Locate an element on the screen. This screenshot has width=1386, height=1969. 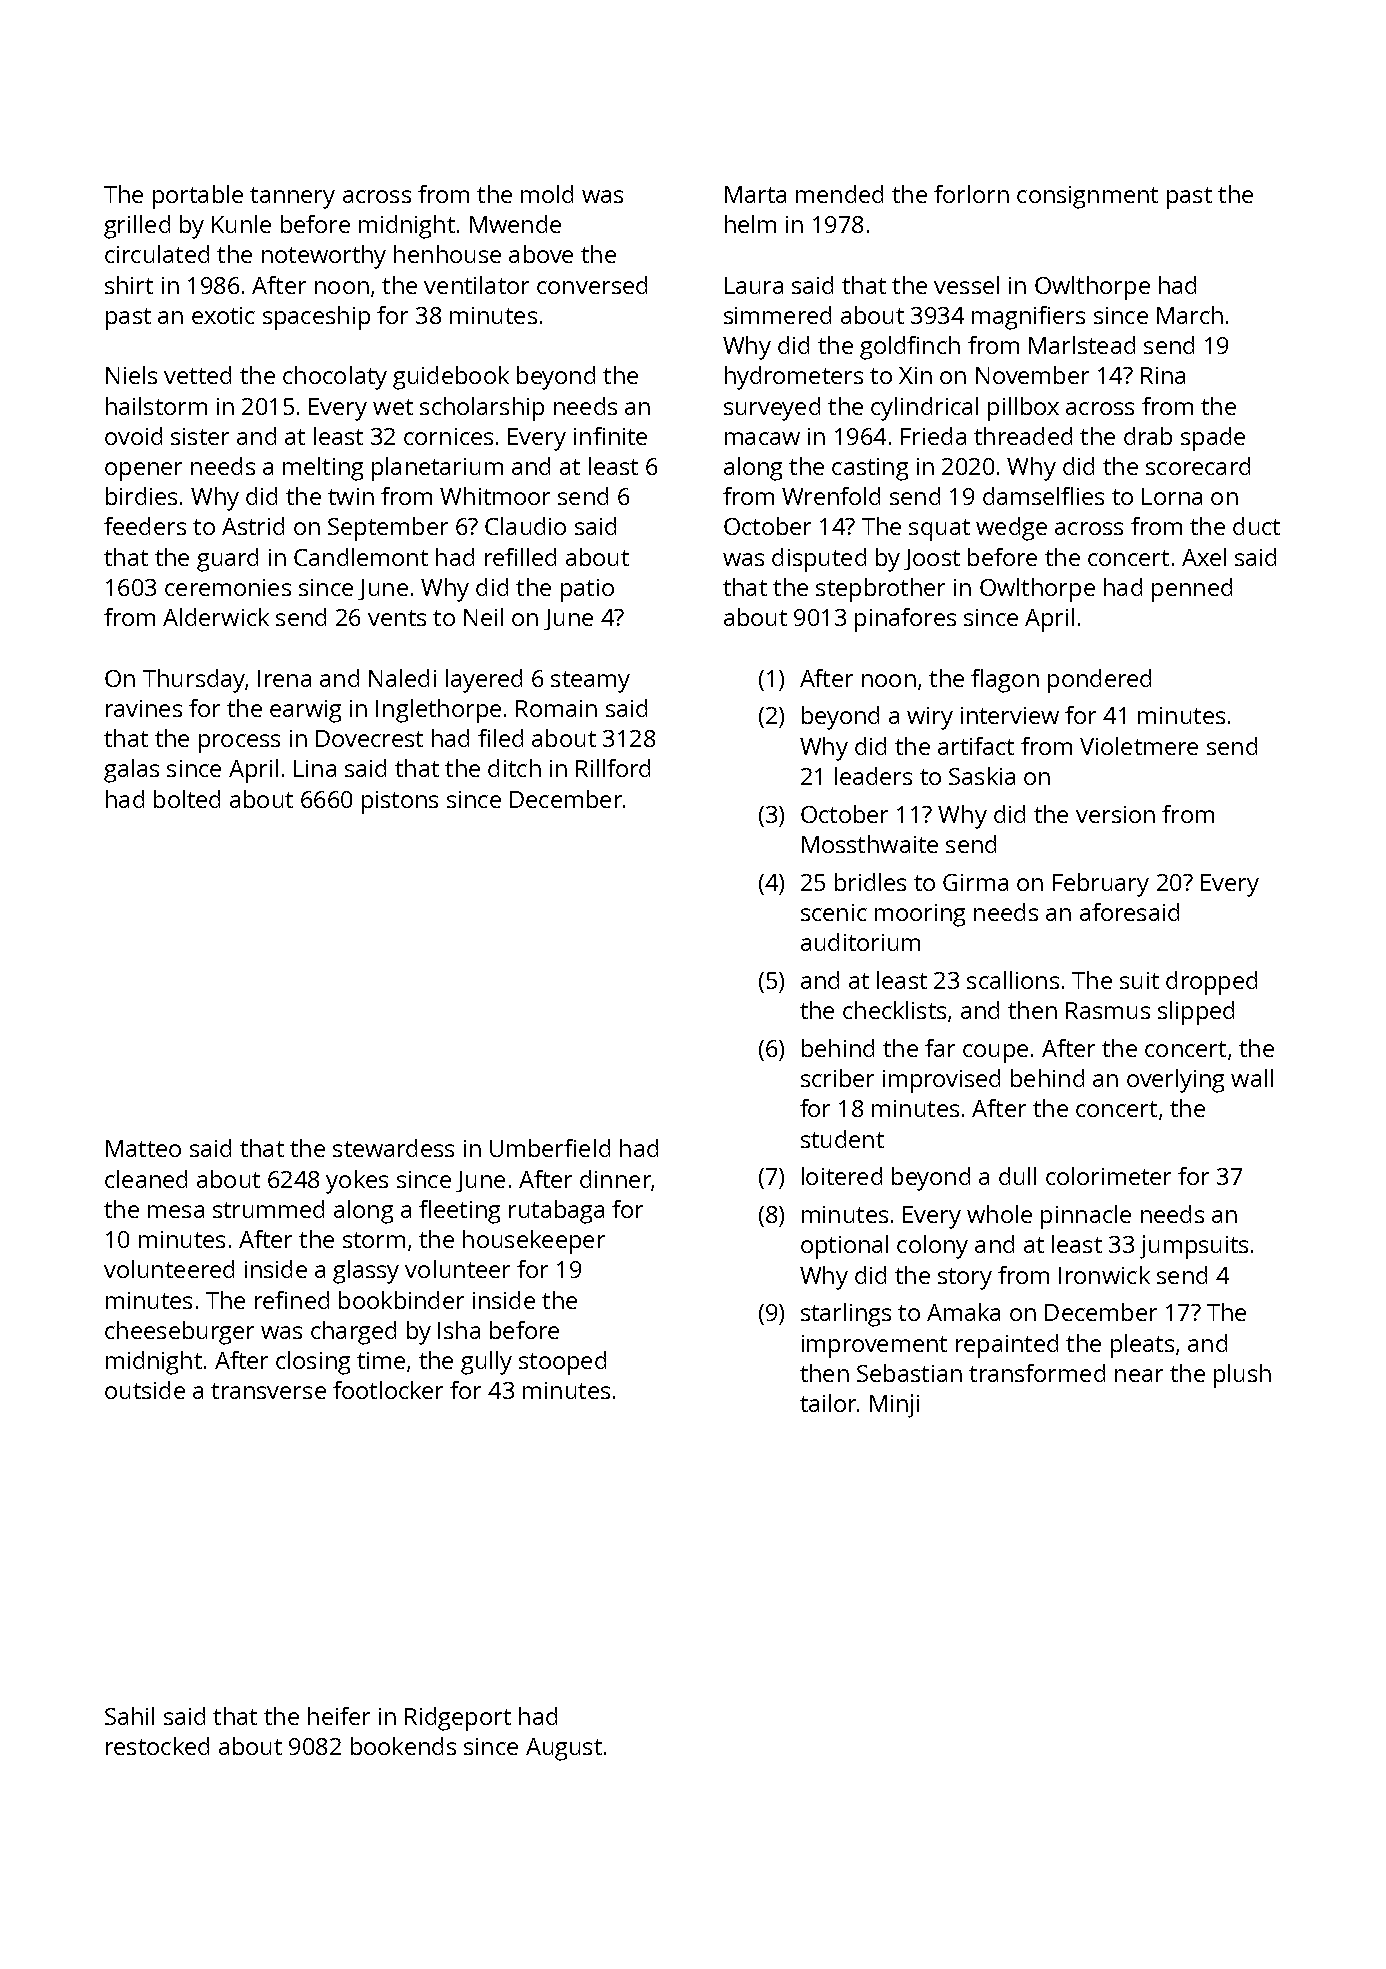
Alderwick is located at coordinates (216, 617).
